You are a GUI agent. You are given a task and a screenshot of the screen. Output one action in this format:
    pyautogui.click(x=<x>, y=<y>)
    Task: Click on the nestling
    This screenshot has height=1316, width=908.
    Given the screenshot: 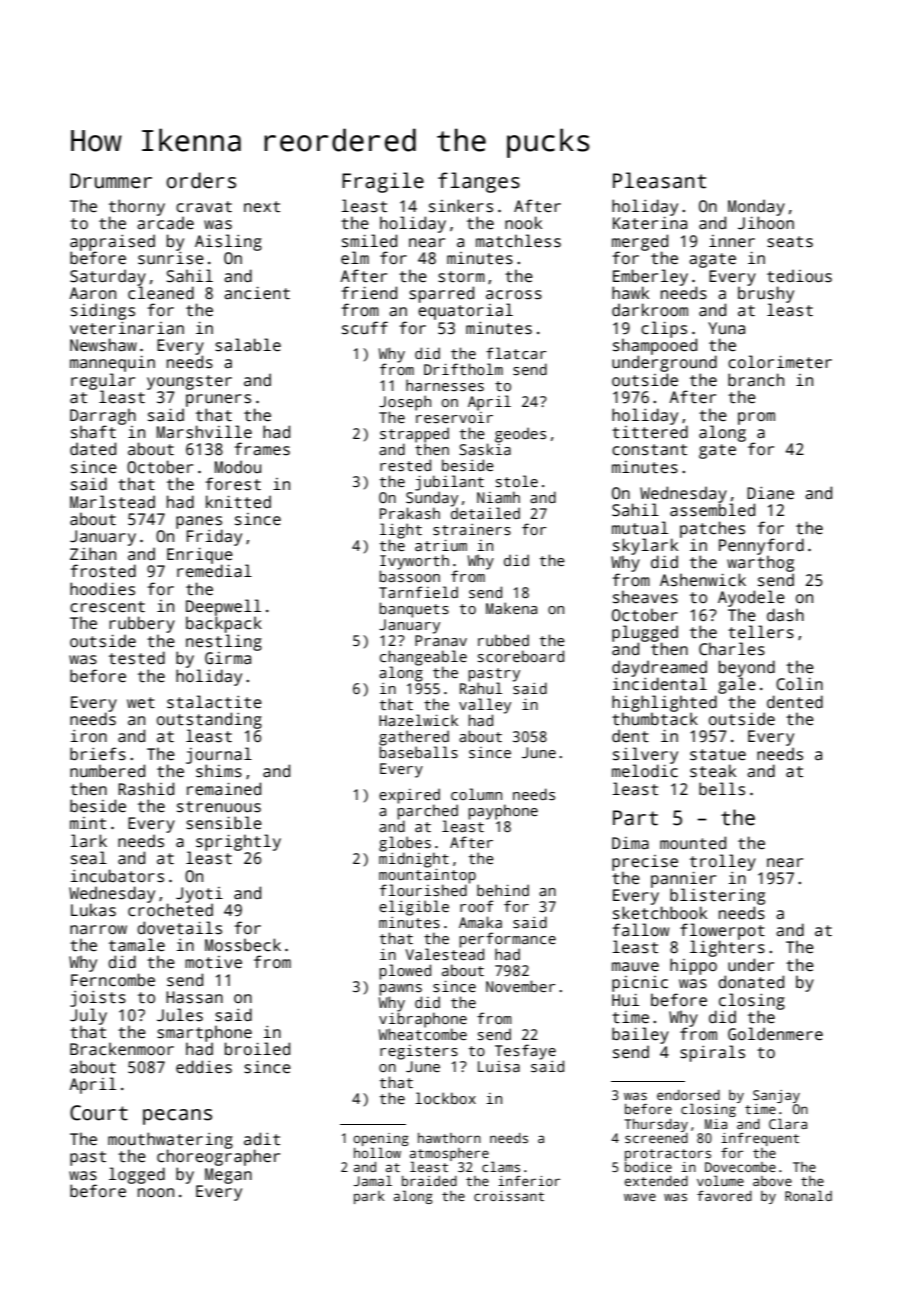 What is the action you would take?
    pyautogui.click(x=224, y=642)
